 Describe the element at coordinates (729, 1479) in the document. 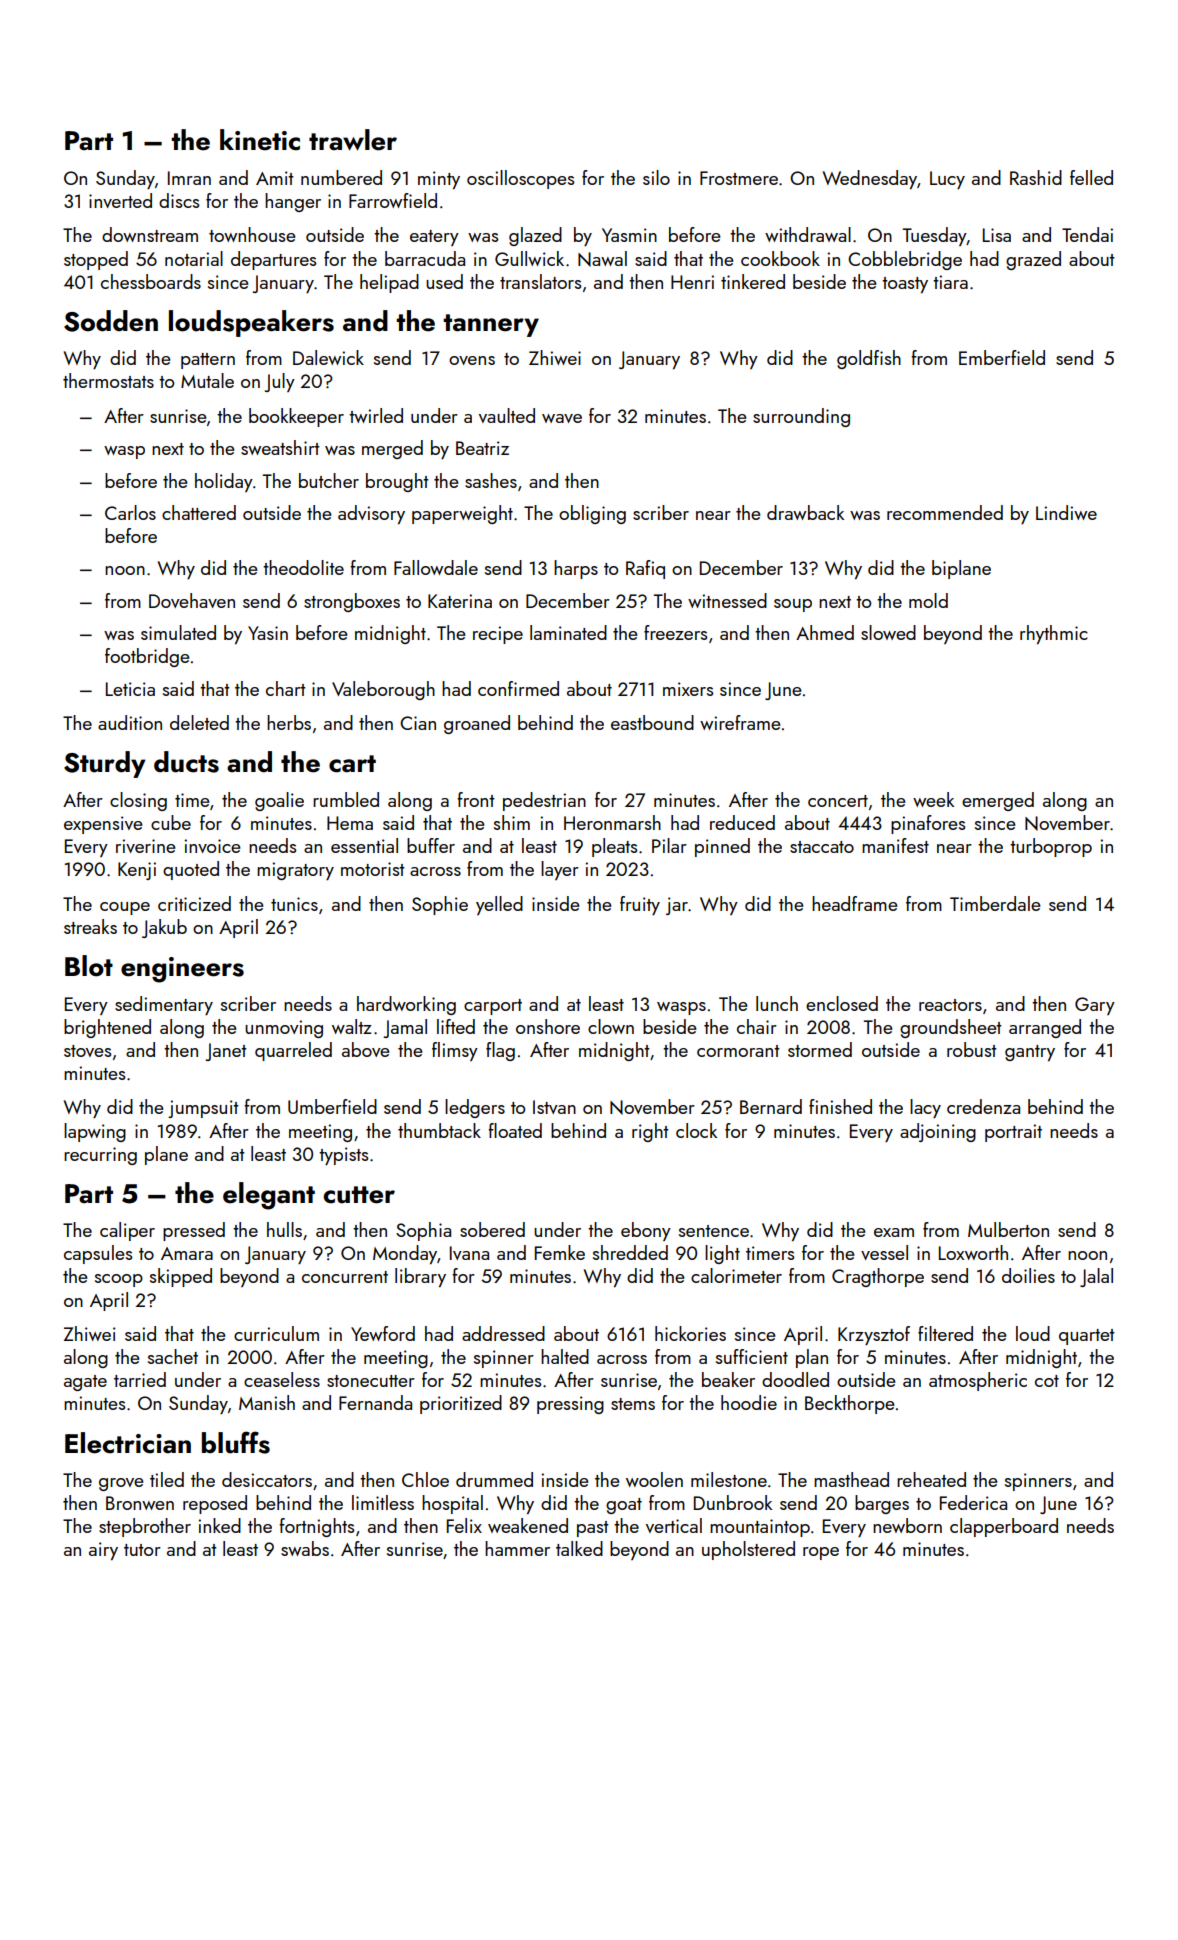

I see `milestone` at that location.
